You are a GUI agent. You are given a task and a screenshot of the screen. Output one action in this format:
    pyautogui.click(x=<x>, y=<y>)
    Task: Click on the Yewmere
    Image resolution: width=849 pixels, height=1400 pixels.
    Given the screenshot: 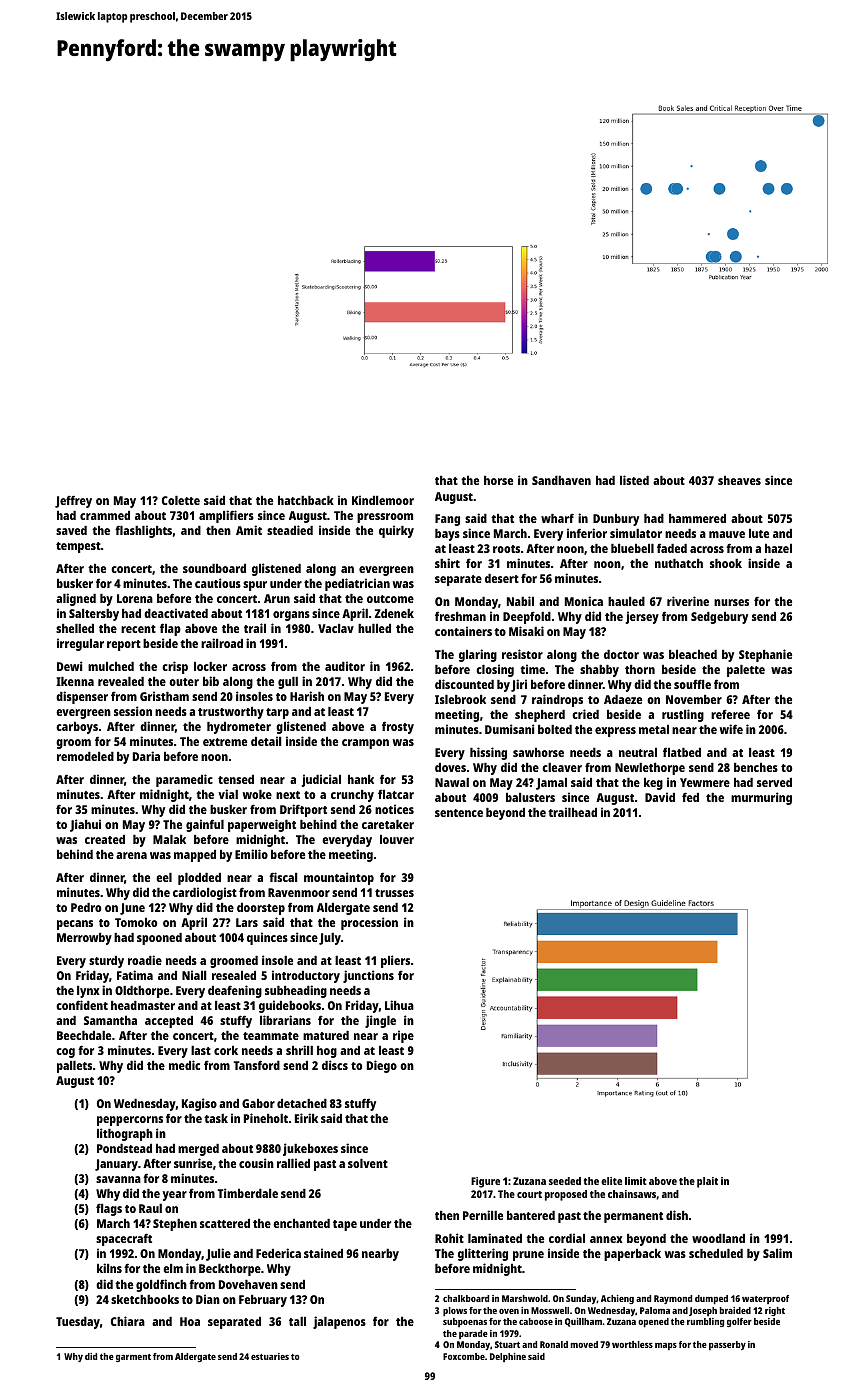 What is the action you would take?
    pyautogui.click(x=705, y=782)
